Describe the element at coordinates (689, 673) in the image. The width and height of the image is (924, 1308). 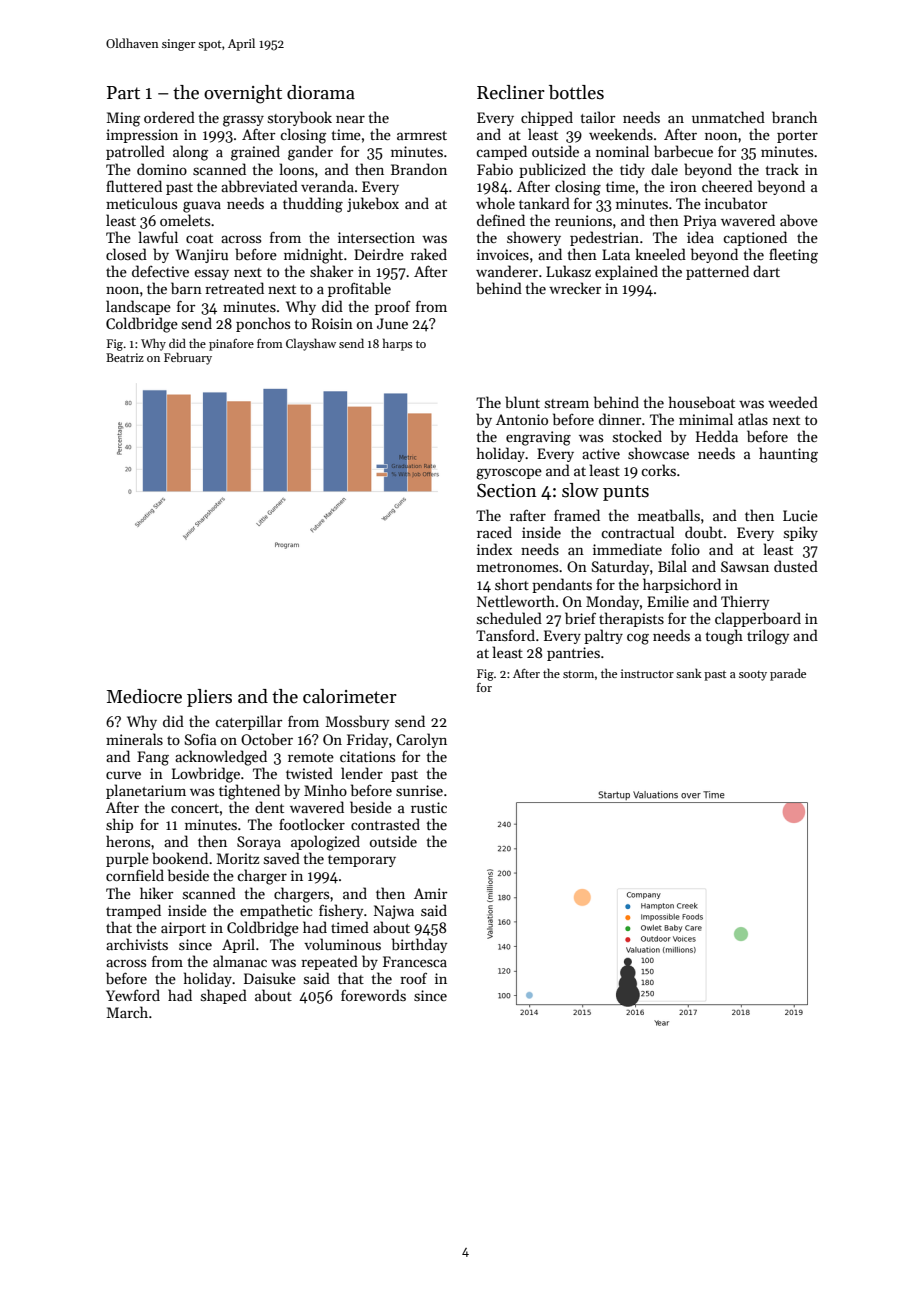
I see `sank` at that location.
